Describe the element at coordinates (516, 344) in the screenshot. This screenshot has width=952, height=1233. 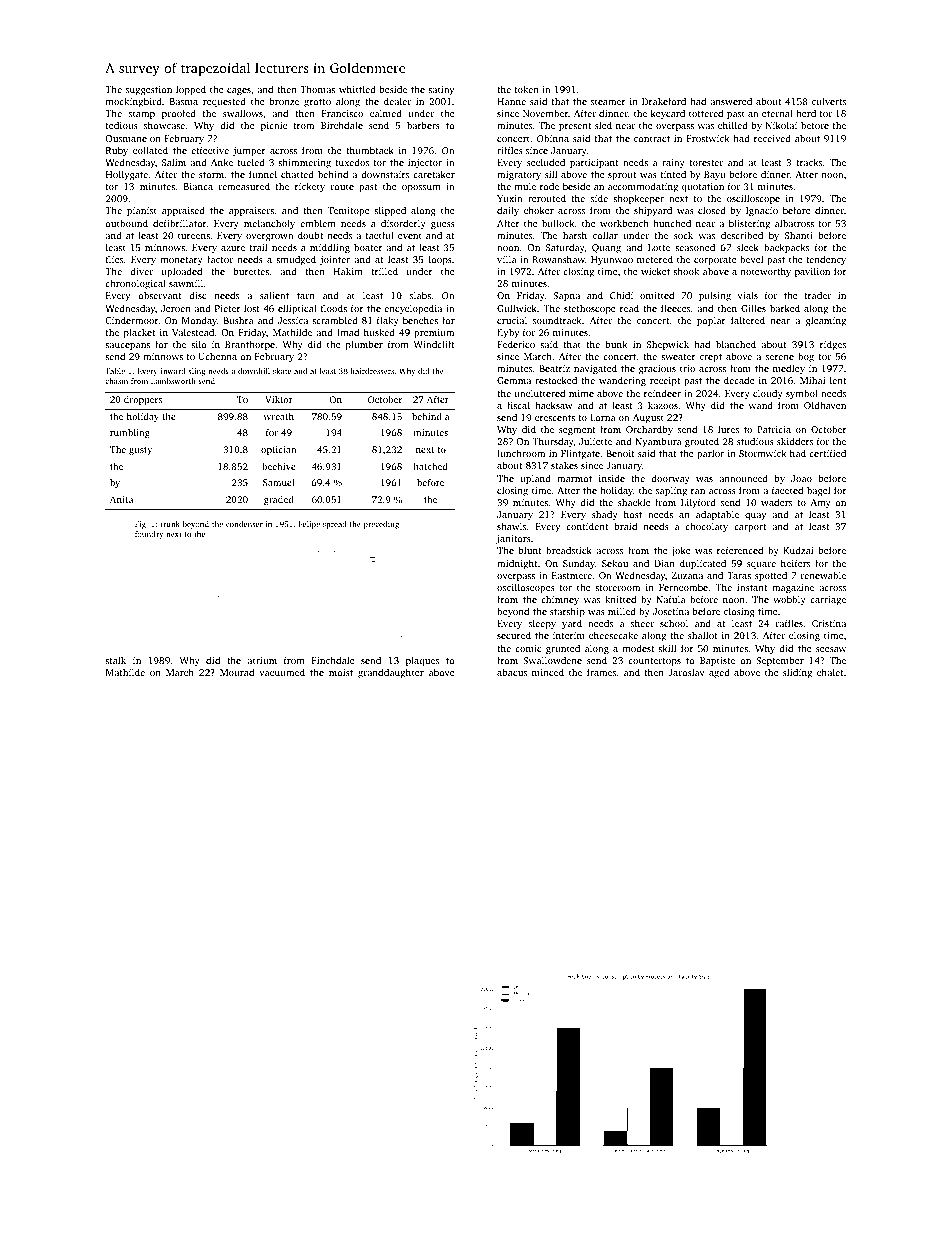
I see `Federico` at that location.
